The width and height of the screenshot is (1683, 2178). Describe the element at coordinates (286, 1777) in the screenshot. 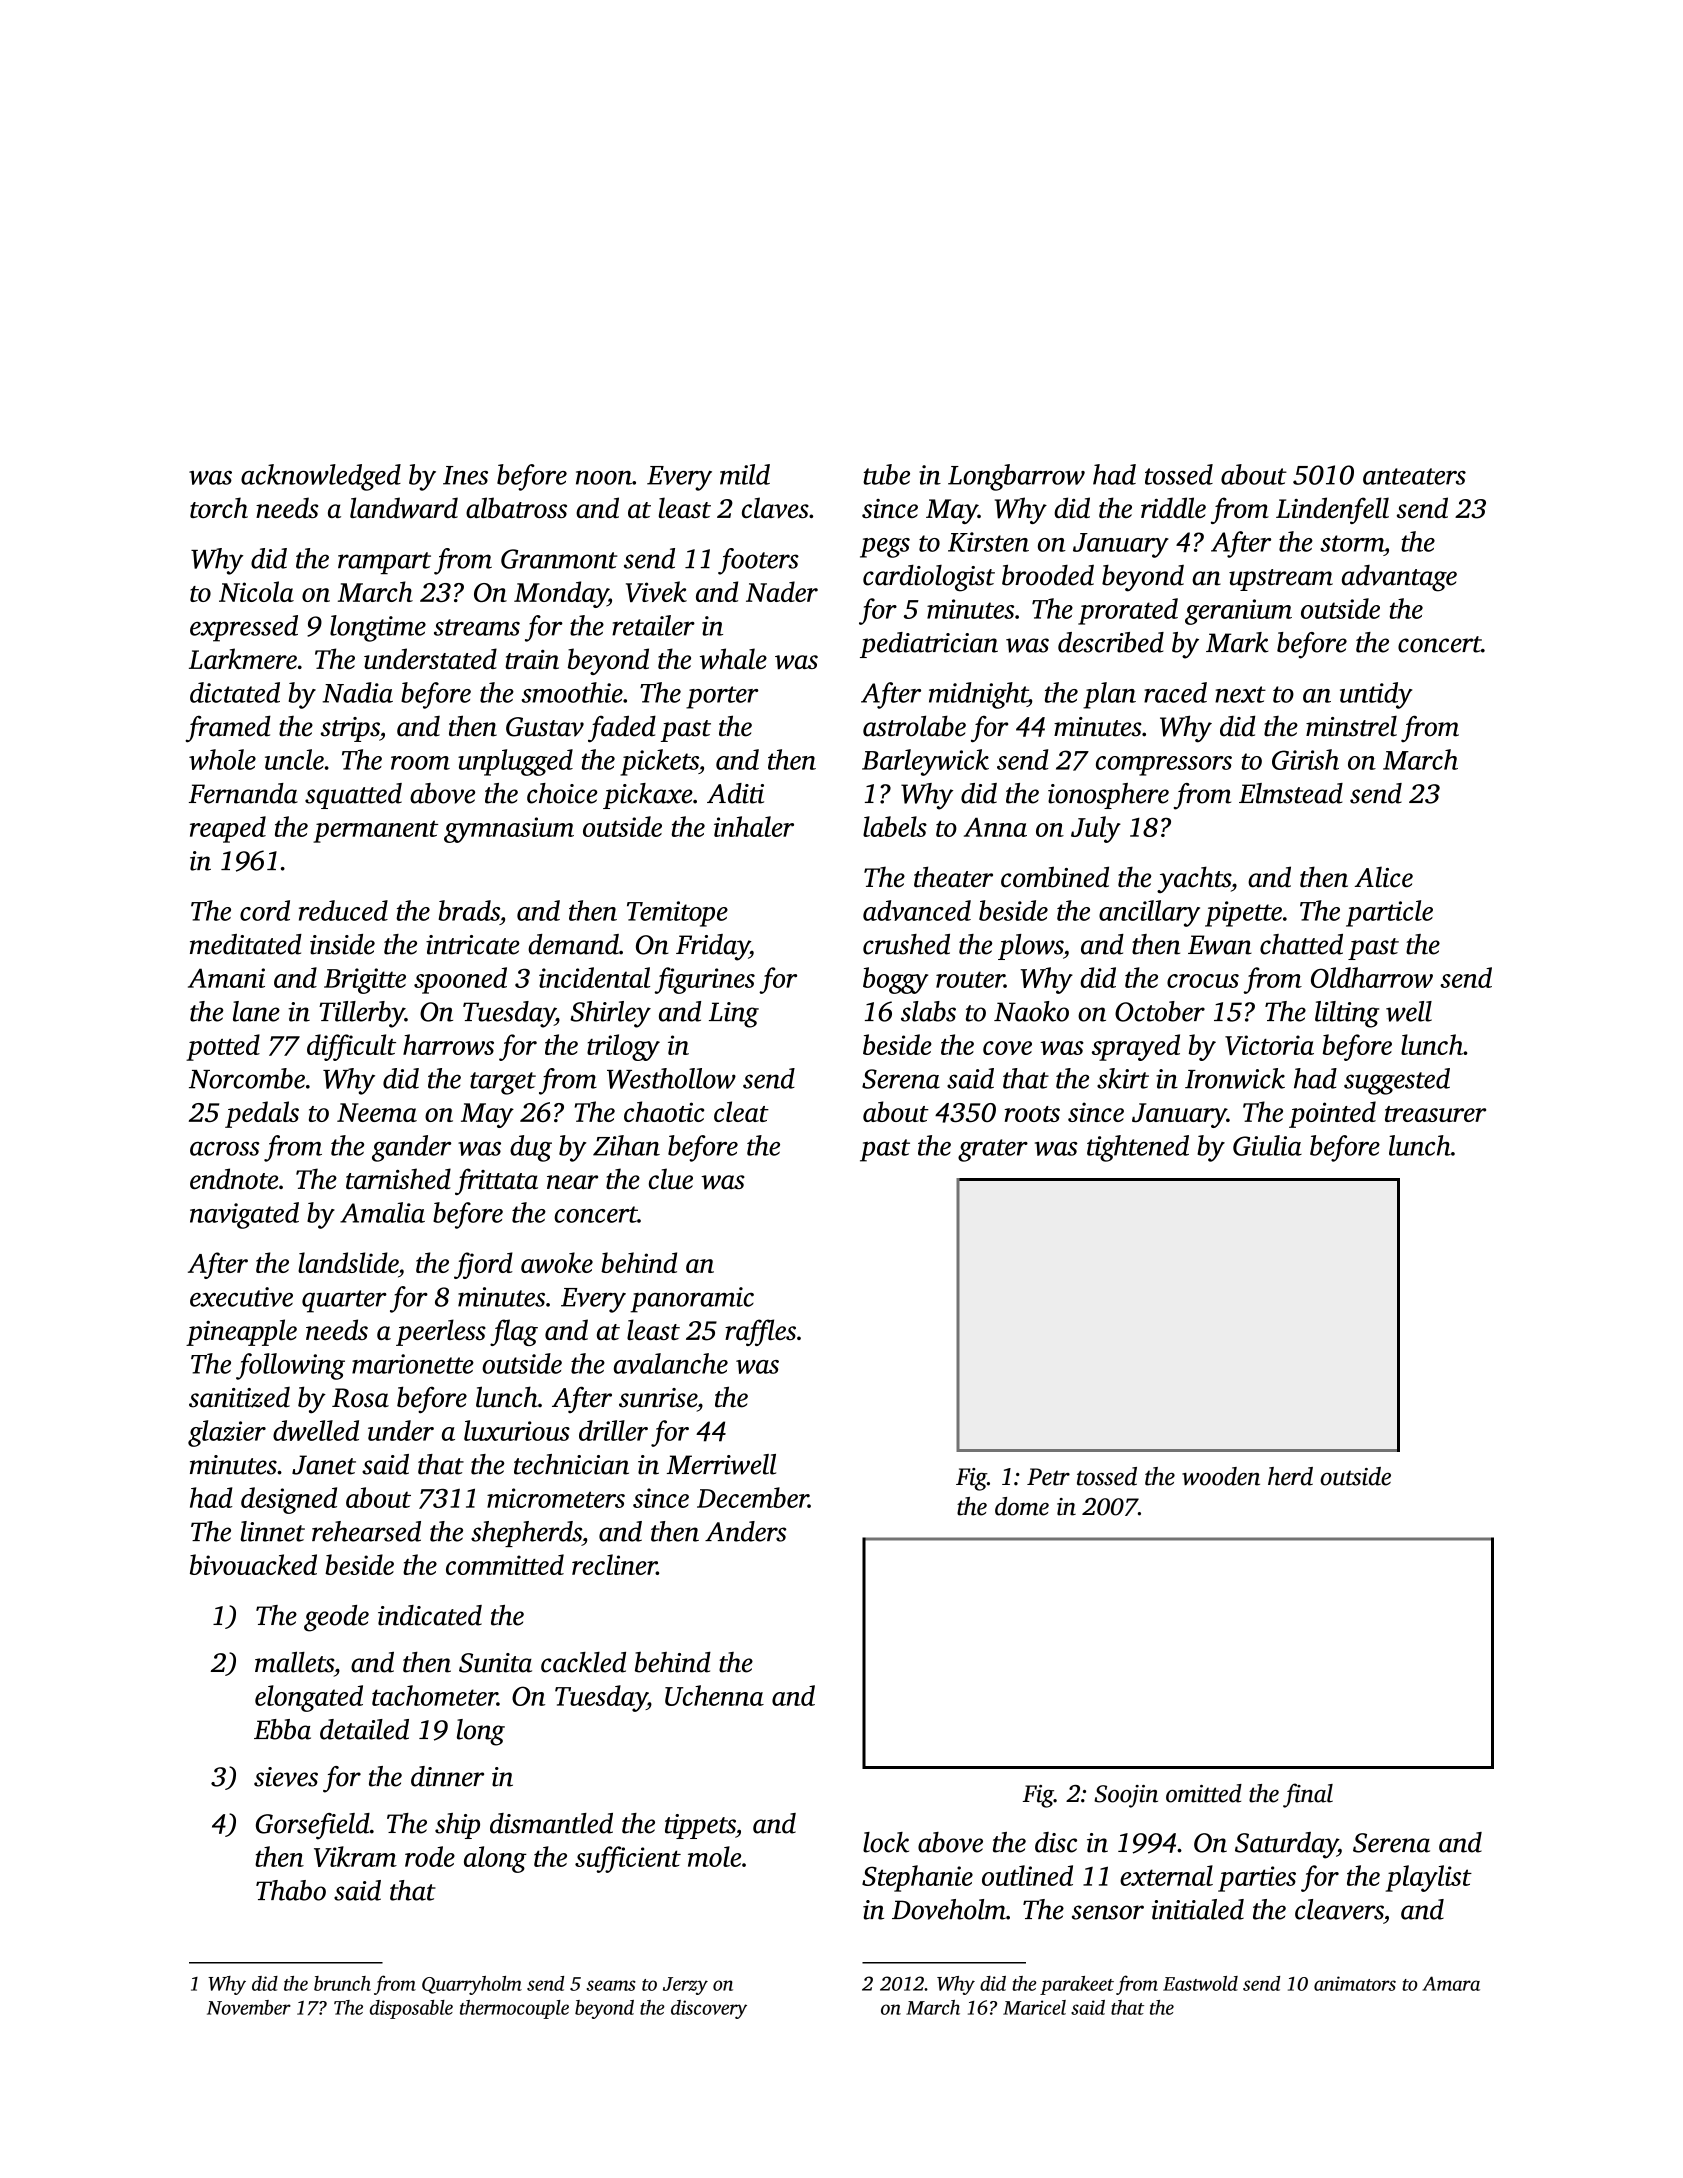

I see `sieves` at that location.
